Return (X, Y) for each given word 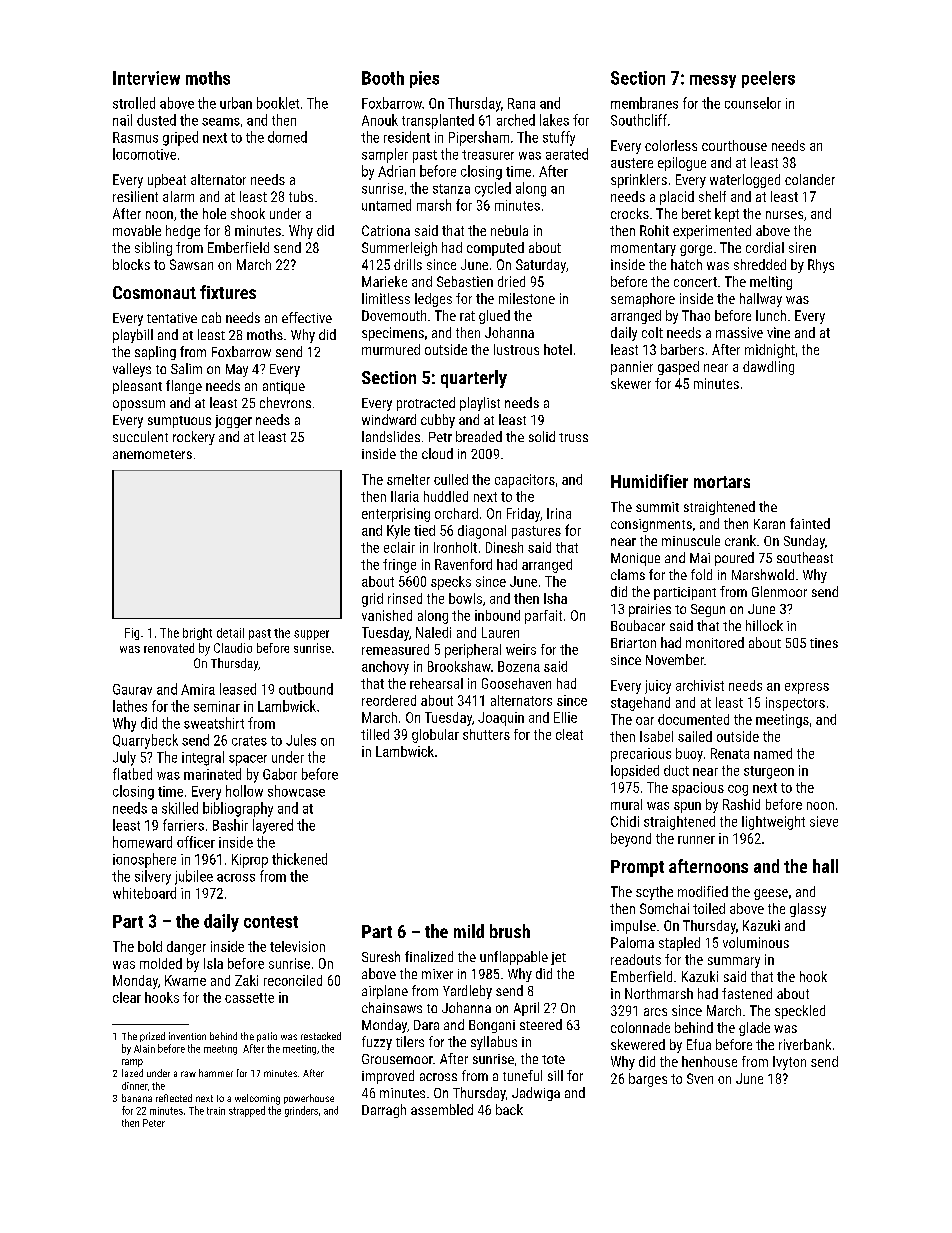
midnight (770, 351)
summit (657, 507)
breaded (479, 436)
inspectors (795, 704)
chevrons (285, 402)
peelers (768, 79)
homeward (142, 842)
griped (180, 138)
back (509, 1109)
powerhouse (309, 1099)
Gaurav (132, 689)
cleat (569, 734)
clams (628, 574)
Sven (700, 1078)
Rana (521, 103)
